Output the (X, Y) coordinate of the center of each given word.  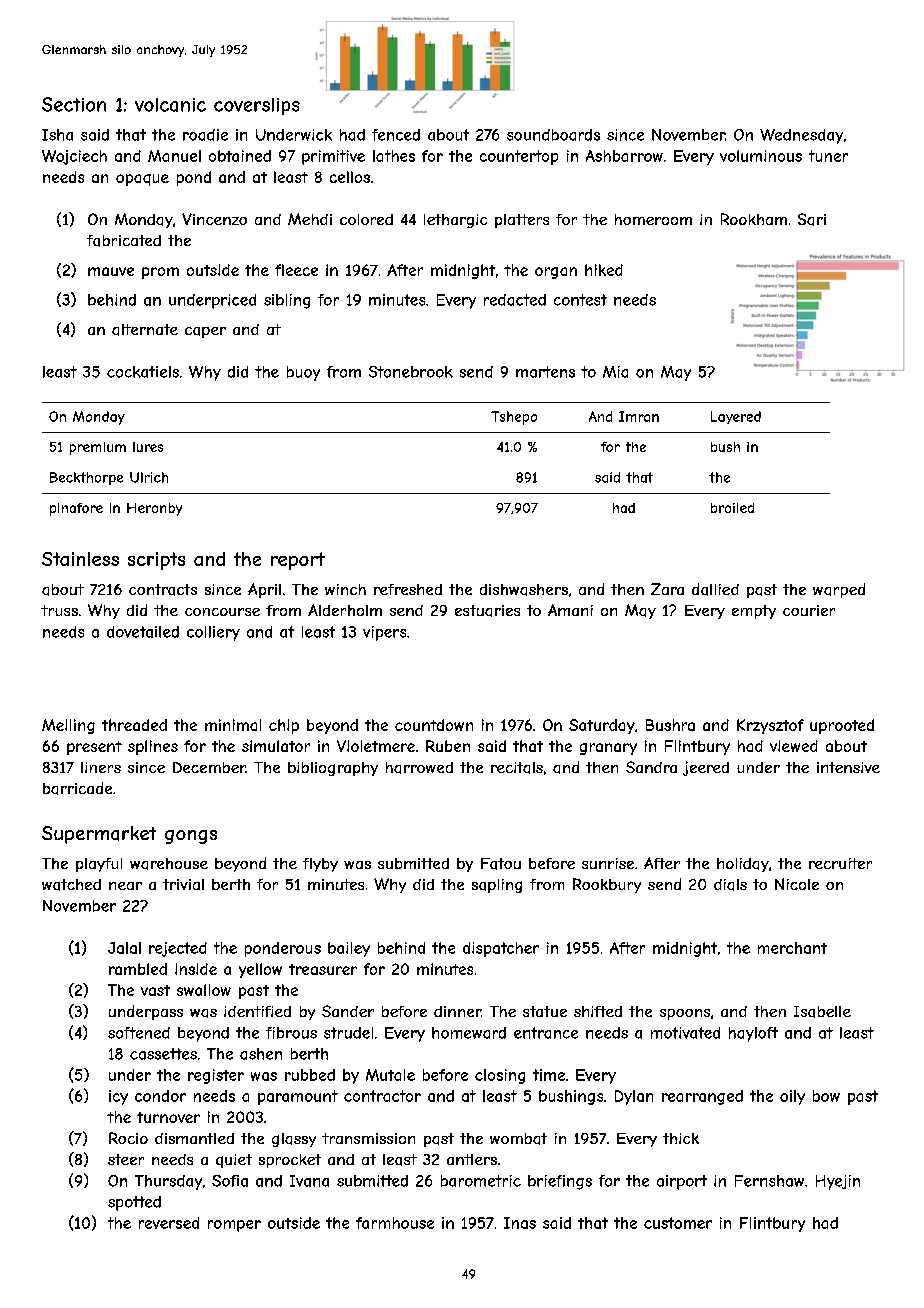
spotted (134, 1203)
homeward (469, 1033)
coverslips (257, 106)
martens (545, 372)
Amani (570, 610)
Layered (736, 417)
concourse (222, 612)
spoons (685, 1014)
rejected (178, 949)
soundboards (553, 135)
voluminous (761, 156)
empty (754, 612)
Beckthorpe (86, 478)
